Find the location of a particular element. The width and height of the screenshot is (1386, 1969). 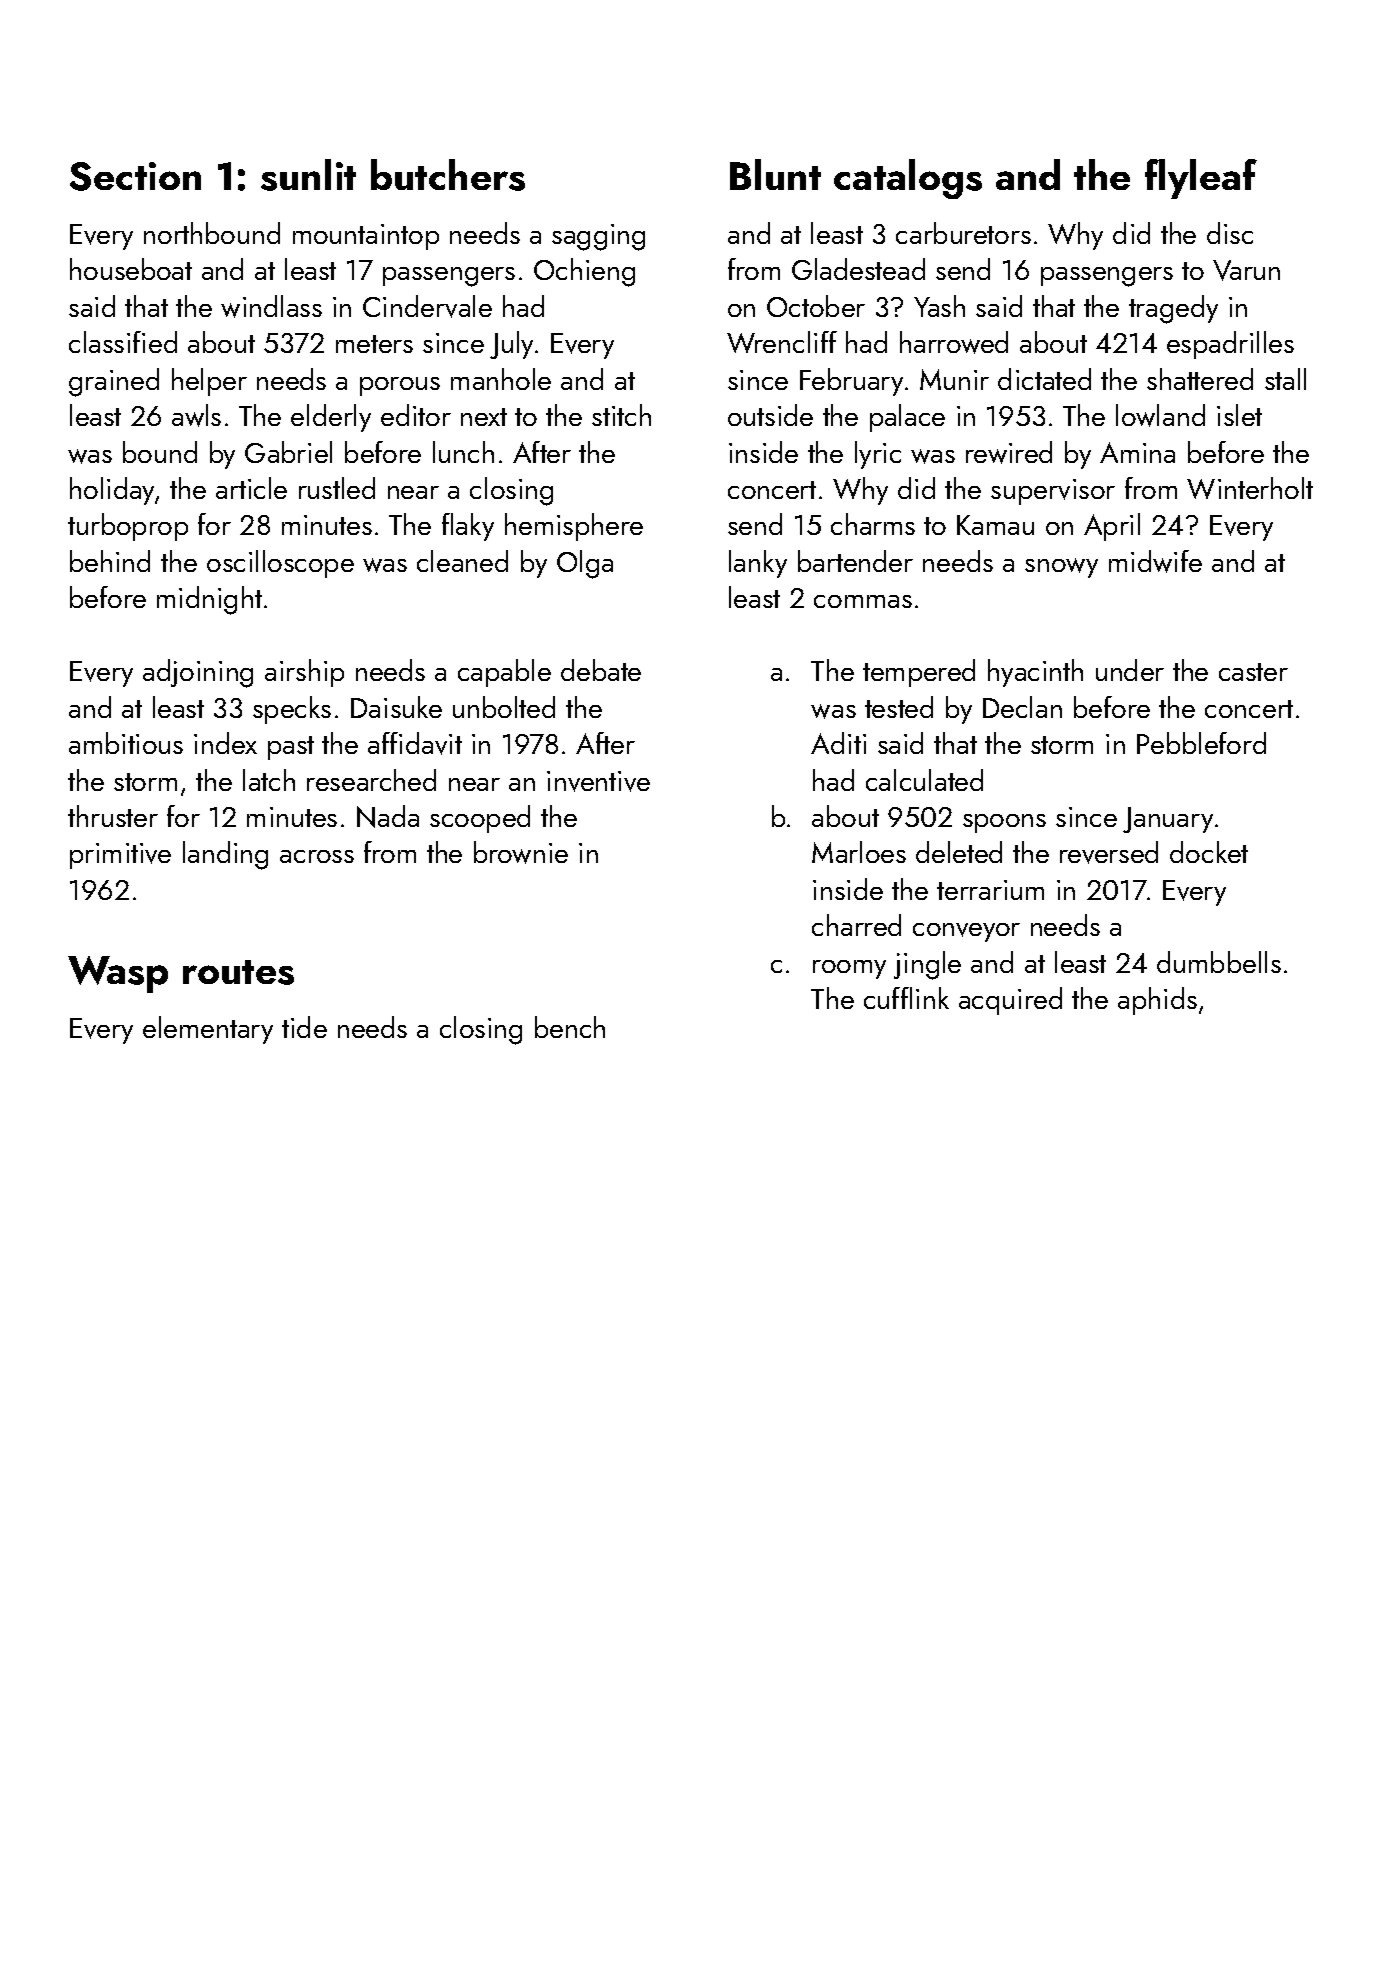

Nada is located at coordinates (388, 816).
